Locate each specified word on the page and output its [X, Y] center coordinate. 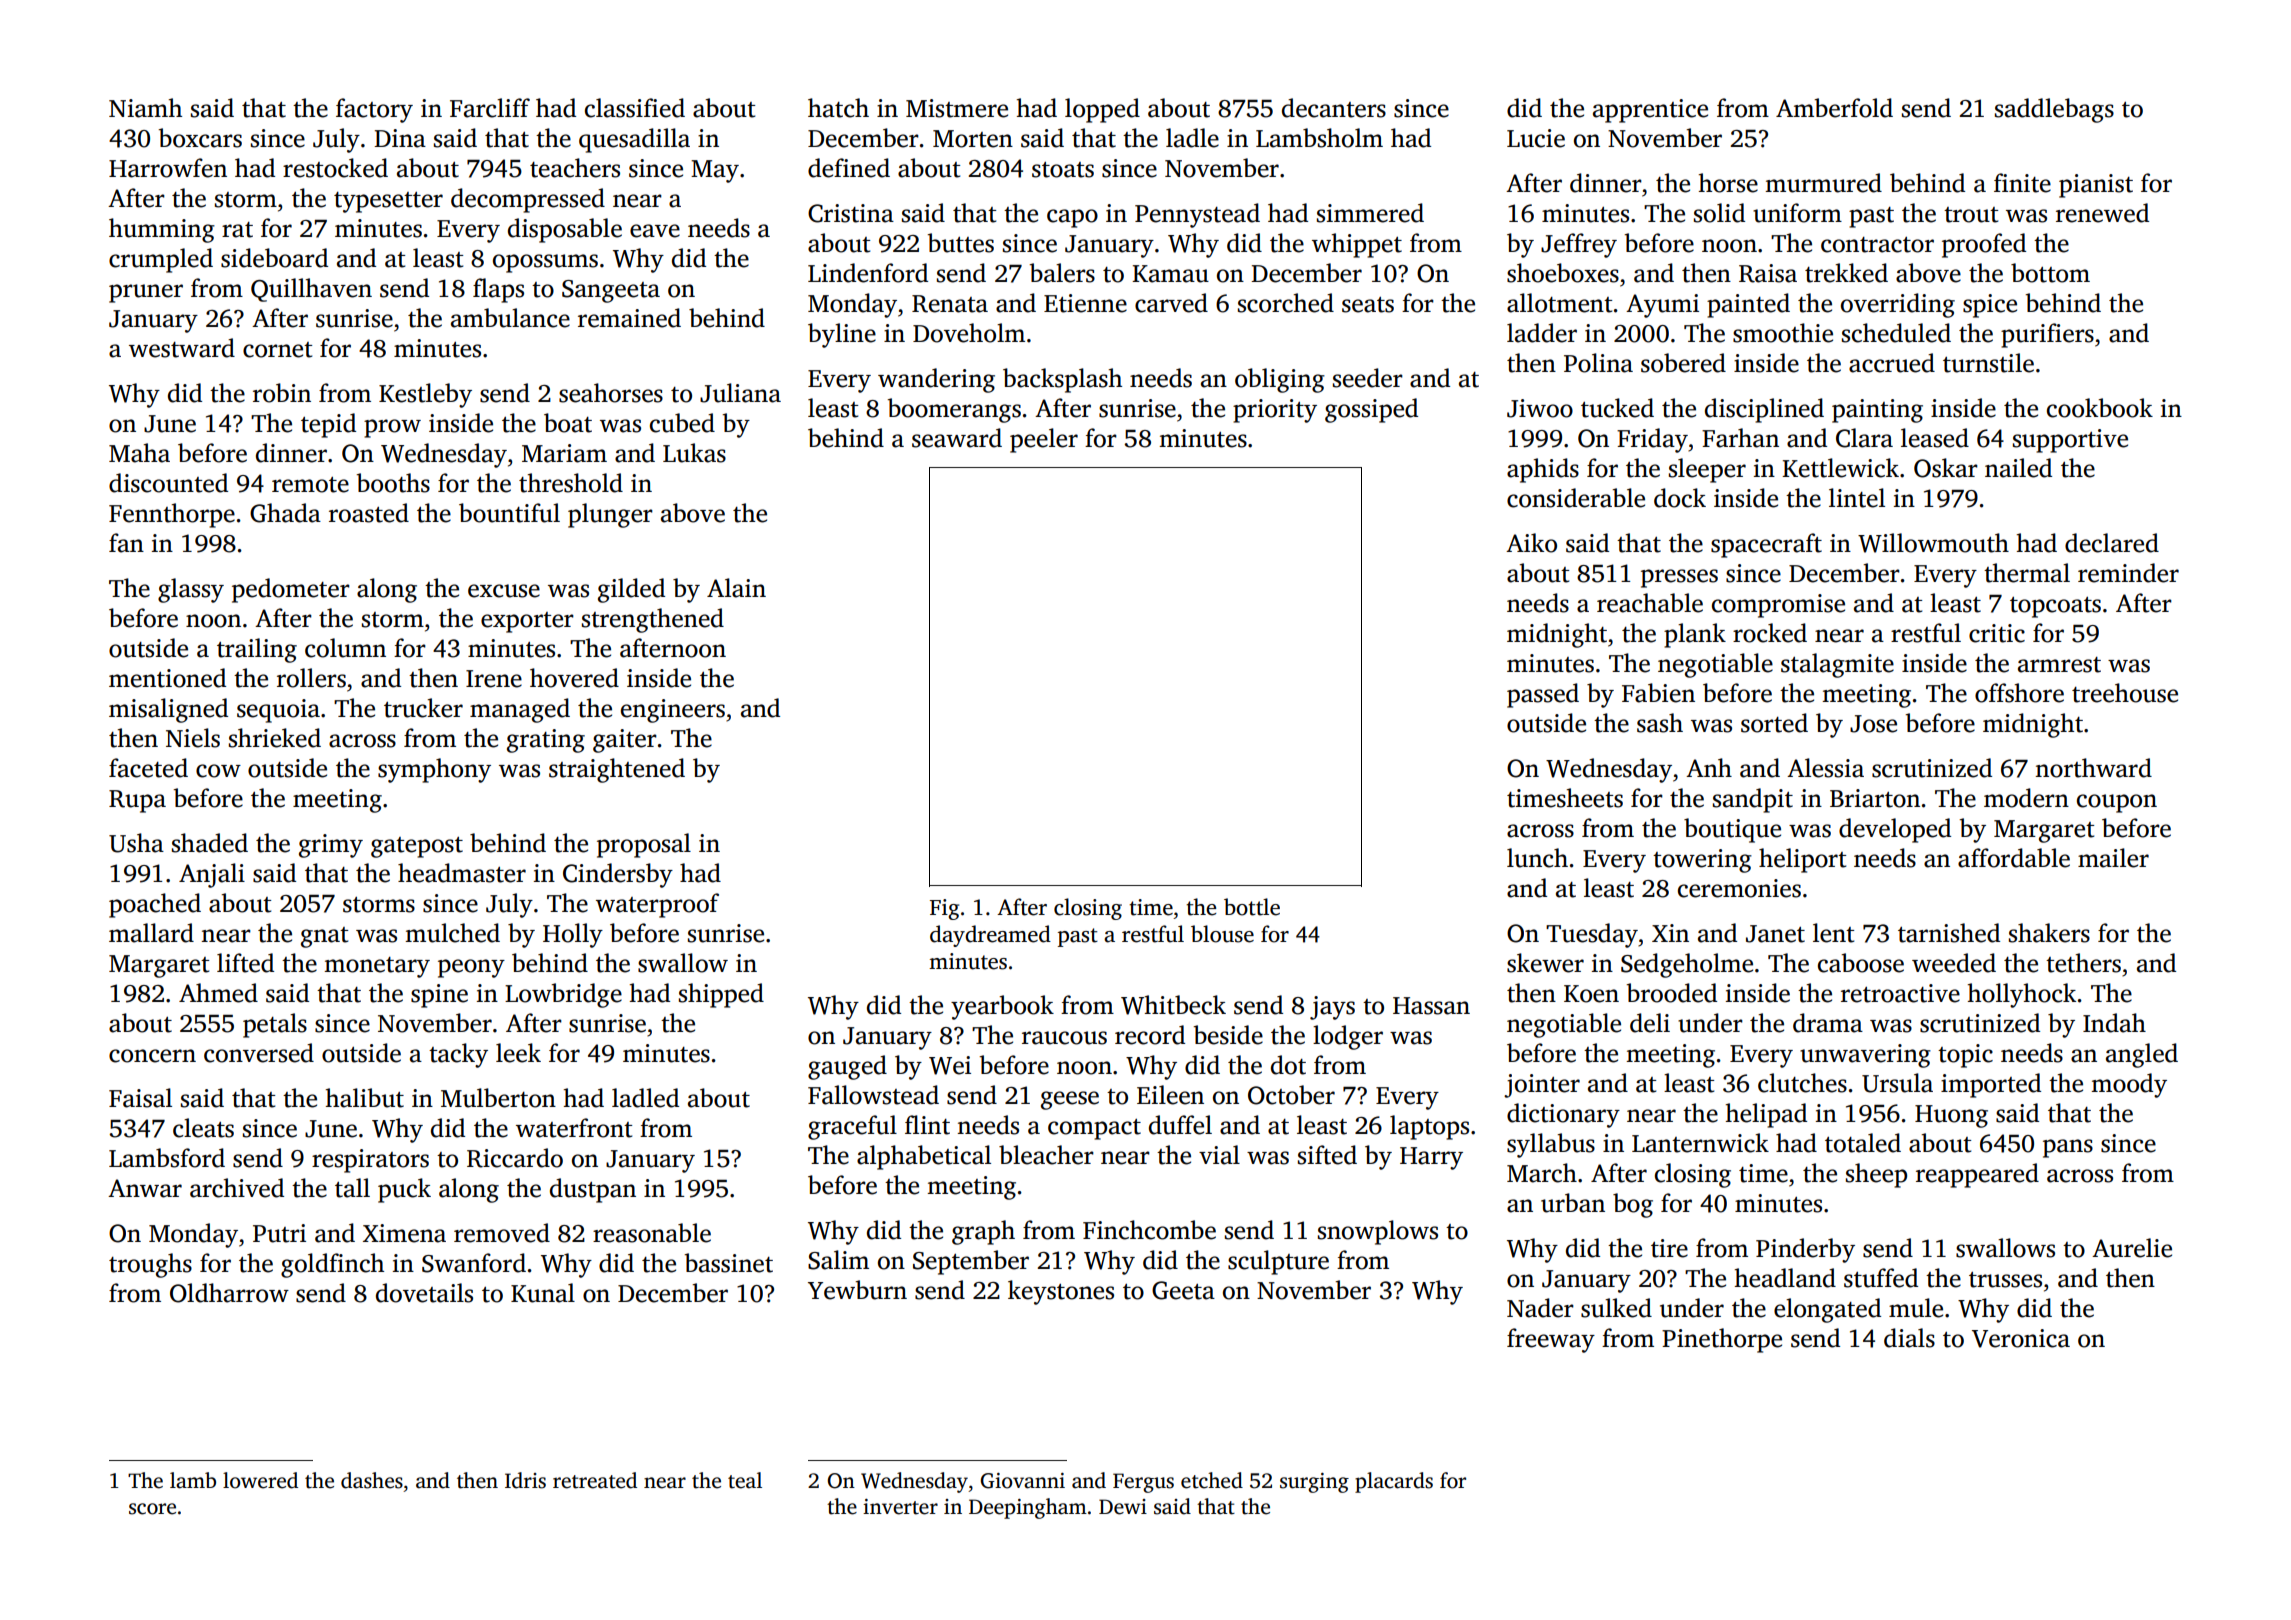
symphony [434, 770]
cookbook [2100, 408]
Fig [944, 909]
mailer [2113, 858]
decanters [1334, 108]
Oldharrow [229, 1293]
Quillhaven [311, 290]
